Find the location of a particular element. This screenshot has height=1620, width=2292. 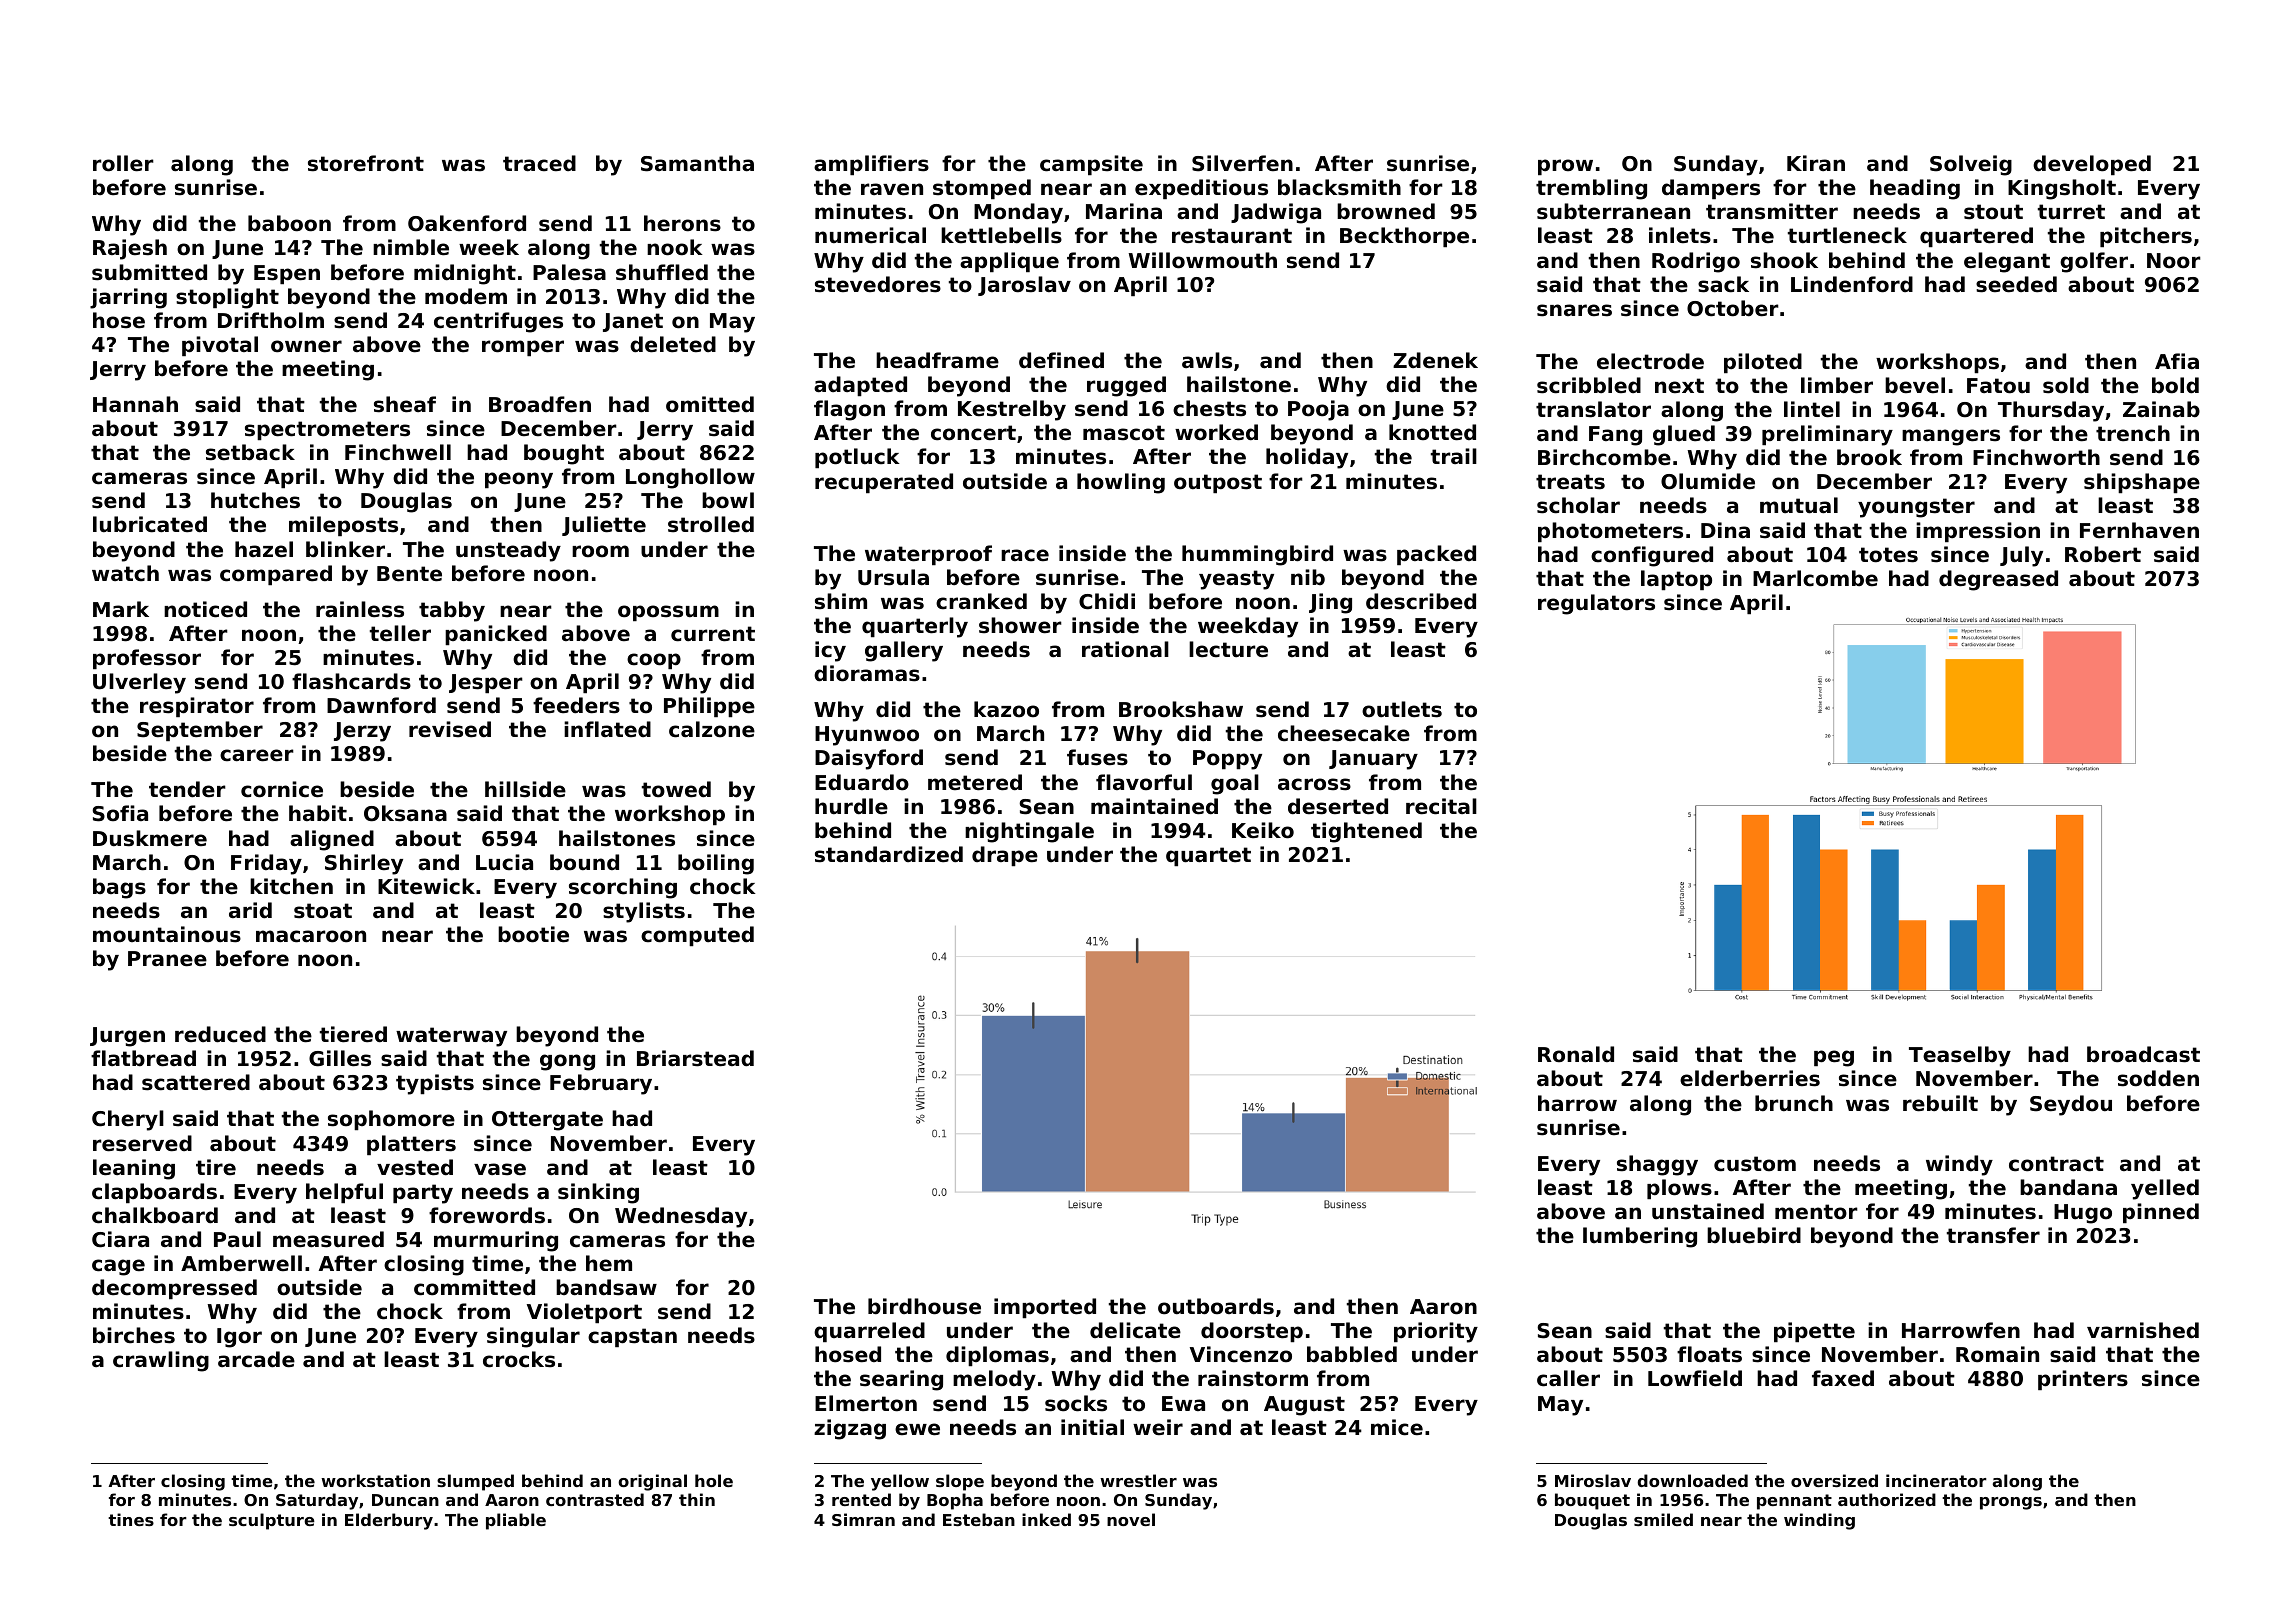

authorized is located at coordinates (1887, 1499).
